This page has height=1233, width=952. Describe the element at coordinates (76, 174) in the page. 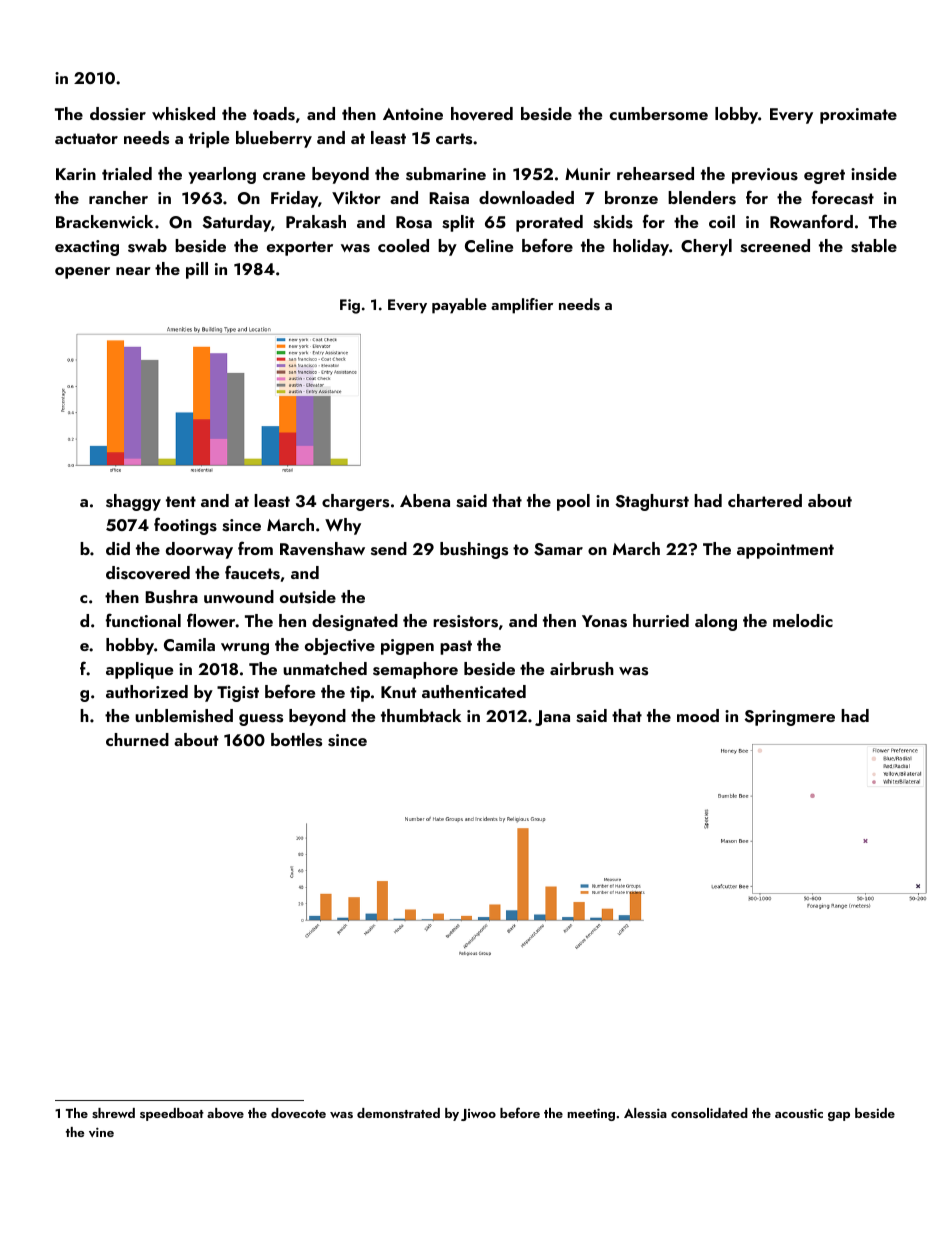

I see `Karin` at that location.
